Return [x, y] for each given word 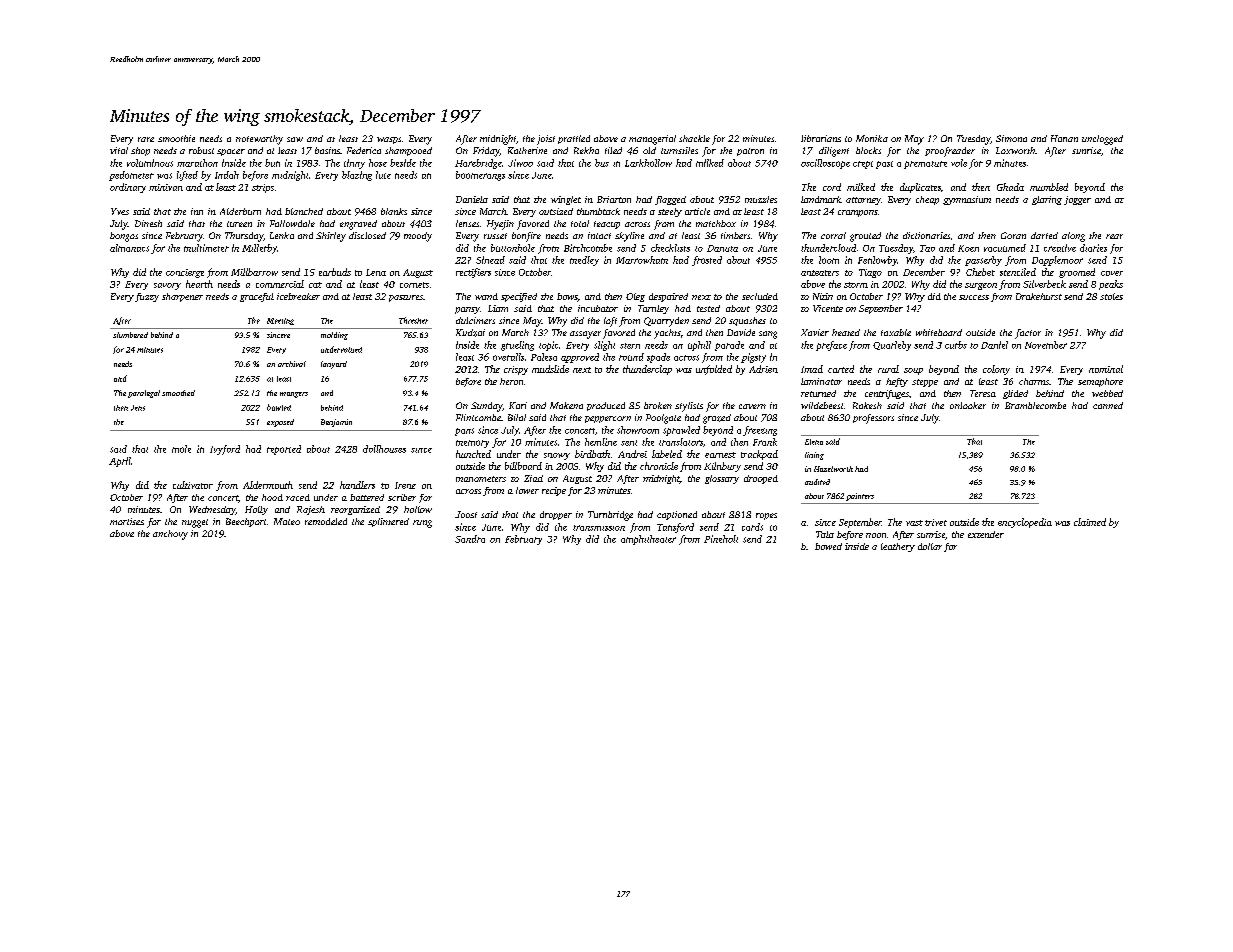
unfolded [714, 370]
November [1046, 345]
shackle [694, 138]
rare [146, 139]
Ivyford [225, 450]
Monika [872, 138]
